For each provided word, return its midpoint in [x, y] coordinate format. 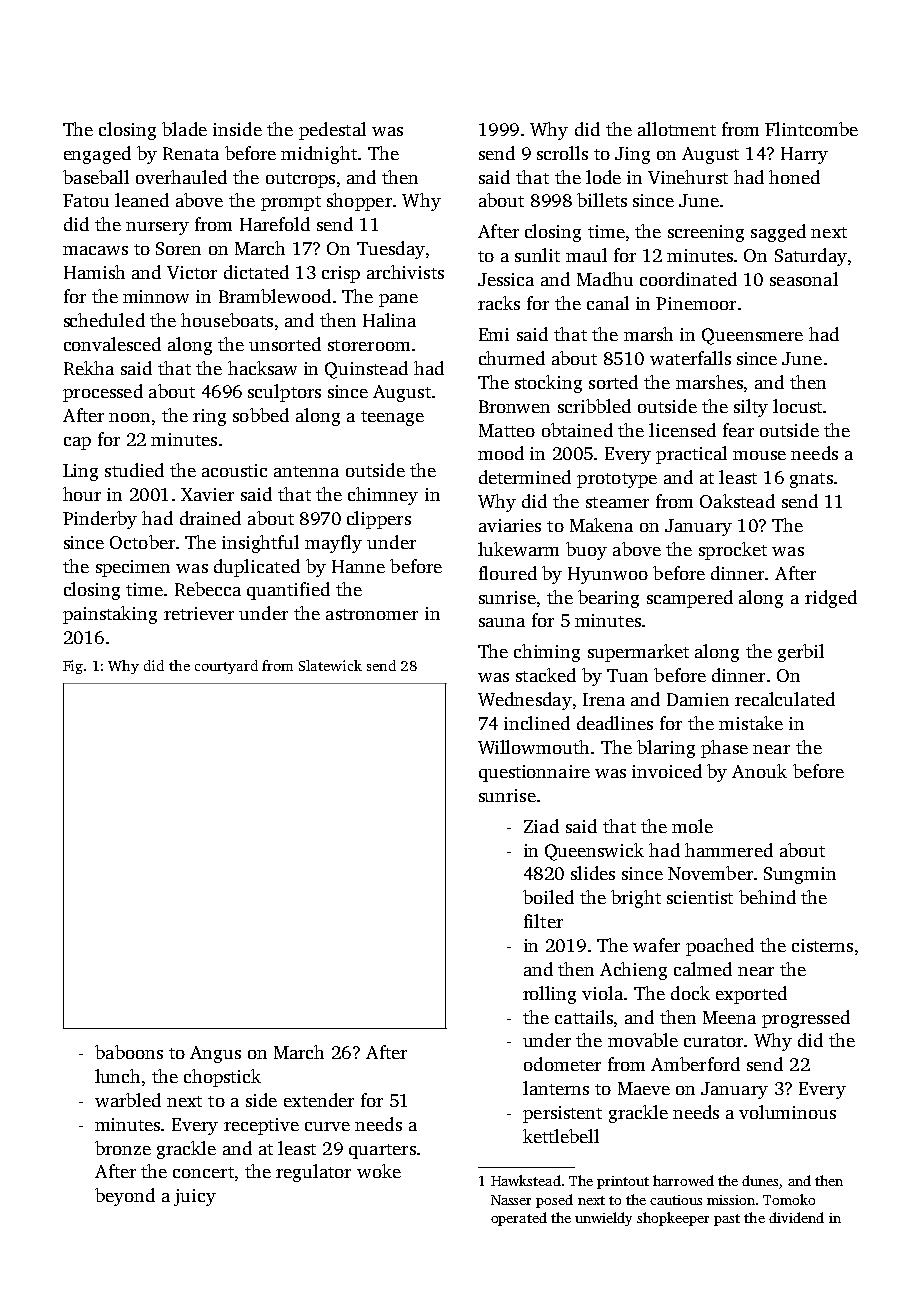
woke [379, 1171]
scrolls [562, 153]
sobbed [261, 415]
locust [797, 406]
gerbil [801, 653]
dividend [796, 1217]
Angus [215, 1054]
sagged [778, 233]
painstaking [110, 615]
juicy [195, 1197]
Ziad [541, 826]
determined [525, 477]
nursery [157, 228]
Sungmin [800, 875]
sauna [502, 622]
